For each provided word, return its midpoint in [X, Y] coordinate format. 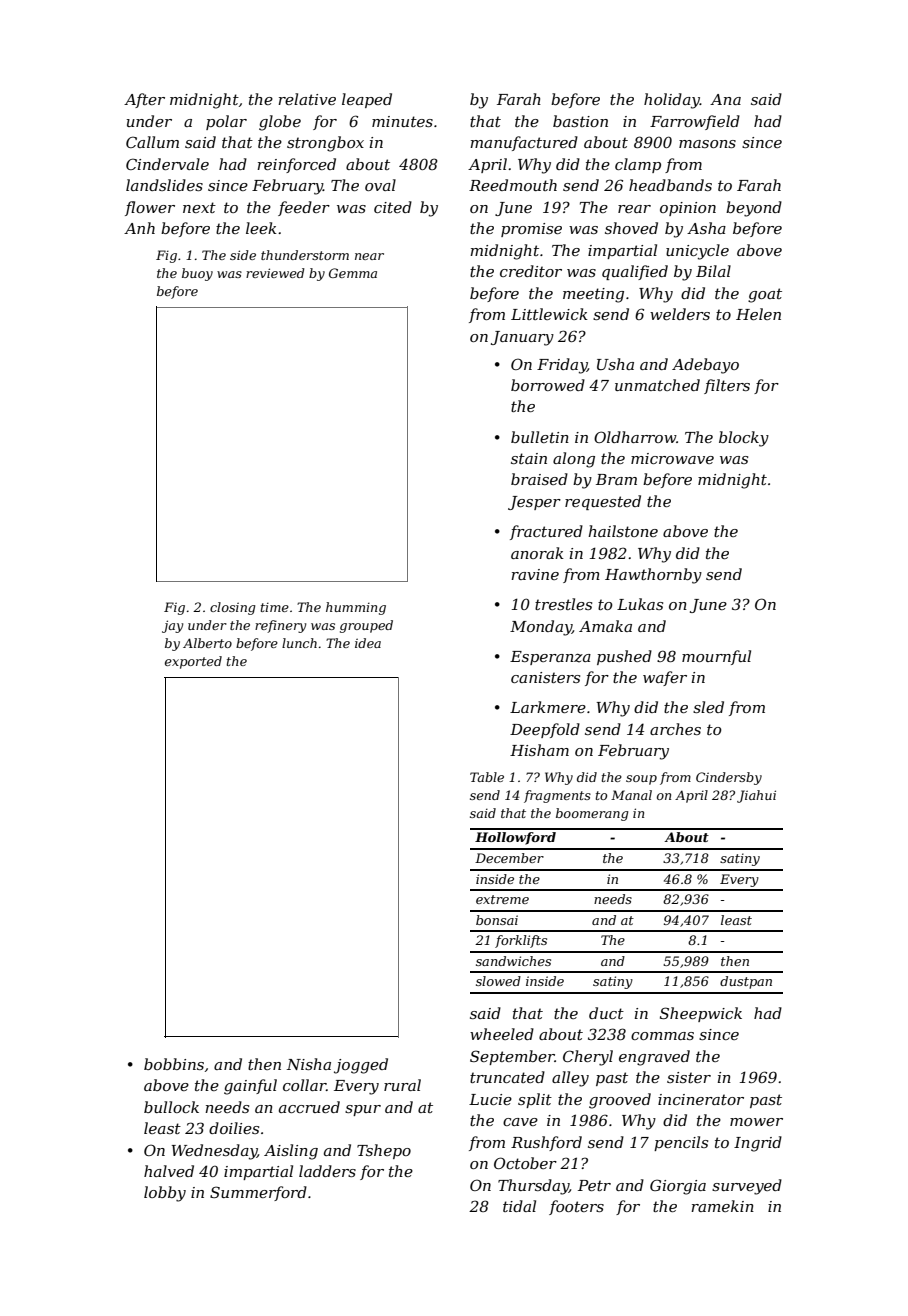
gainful [250, 1087]
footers [576, 1207]
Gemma [353, 273]
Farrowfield [695, 122]
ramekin [722, 1206]
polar [226, 122]
